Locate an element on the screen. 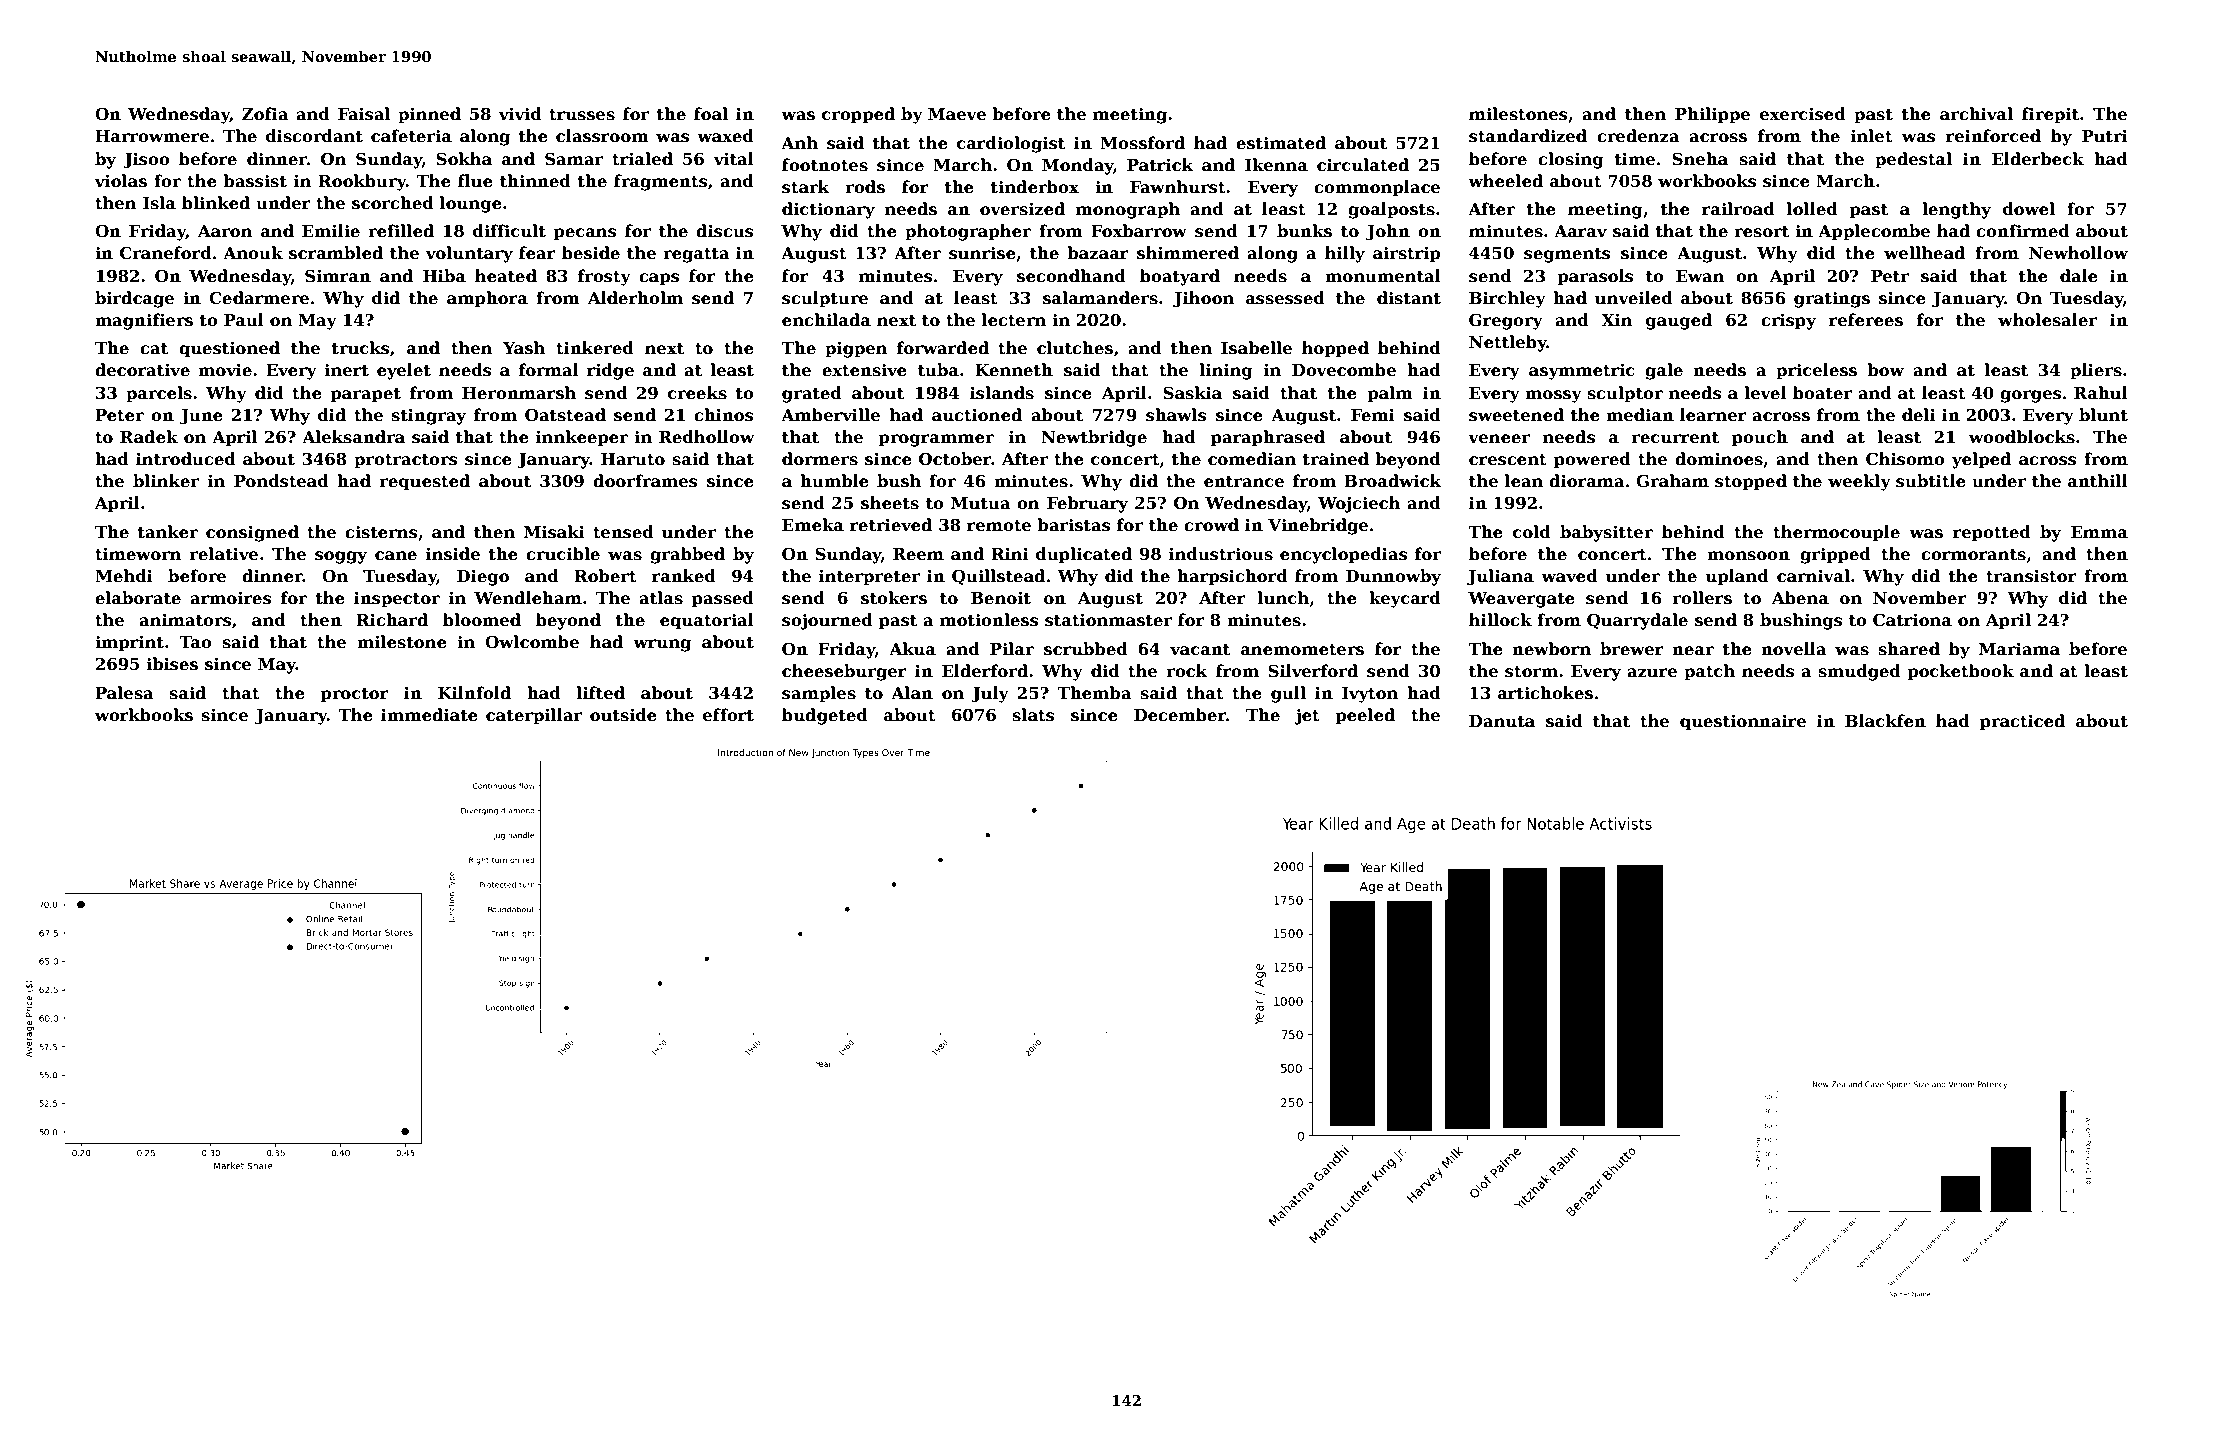 Image resolution: width=2223 pixels, height=1439 pixels. referees is located at coordinates (1866, 320).
